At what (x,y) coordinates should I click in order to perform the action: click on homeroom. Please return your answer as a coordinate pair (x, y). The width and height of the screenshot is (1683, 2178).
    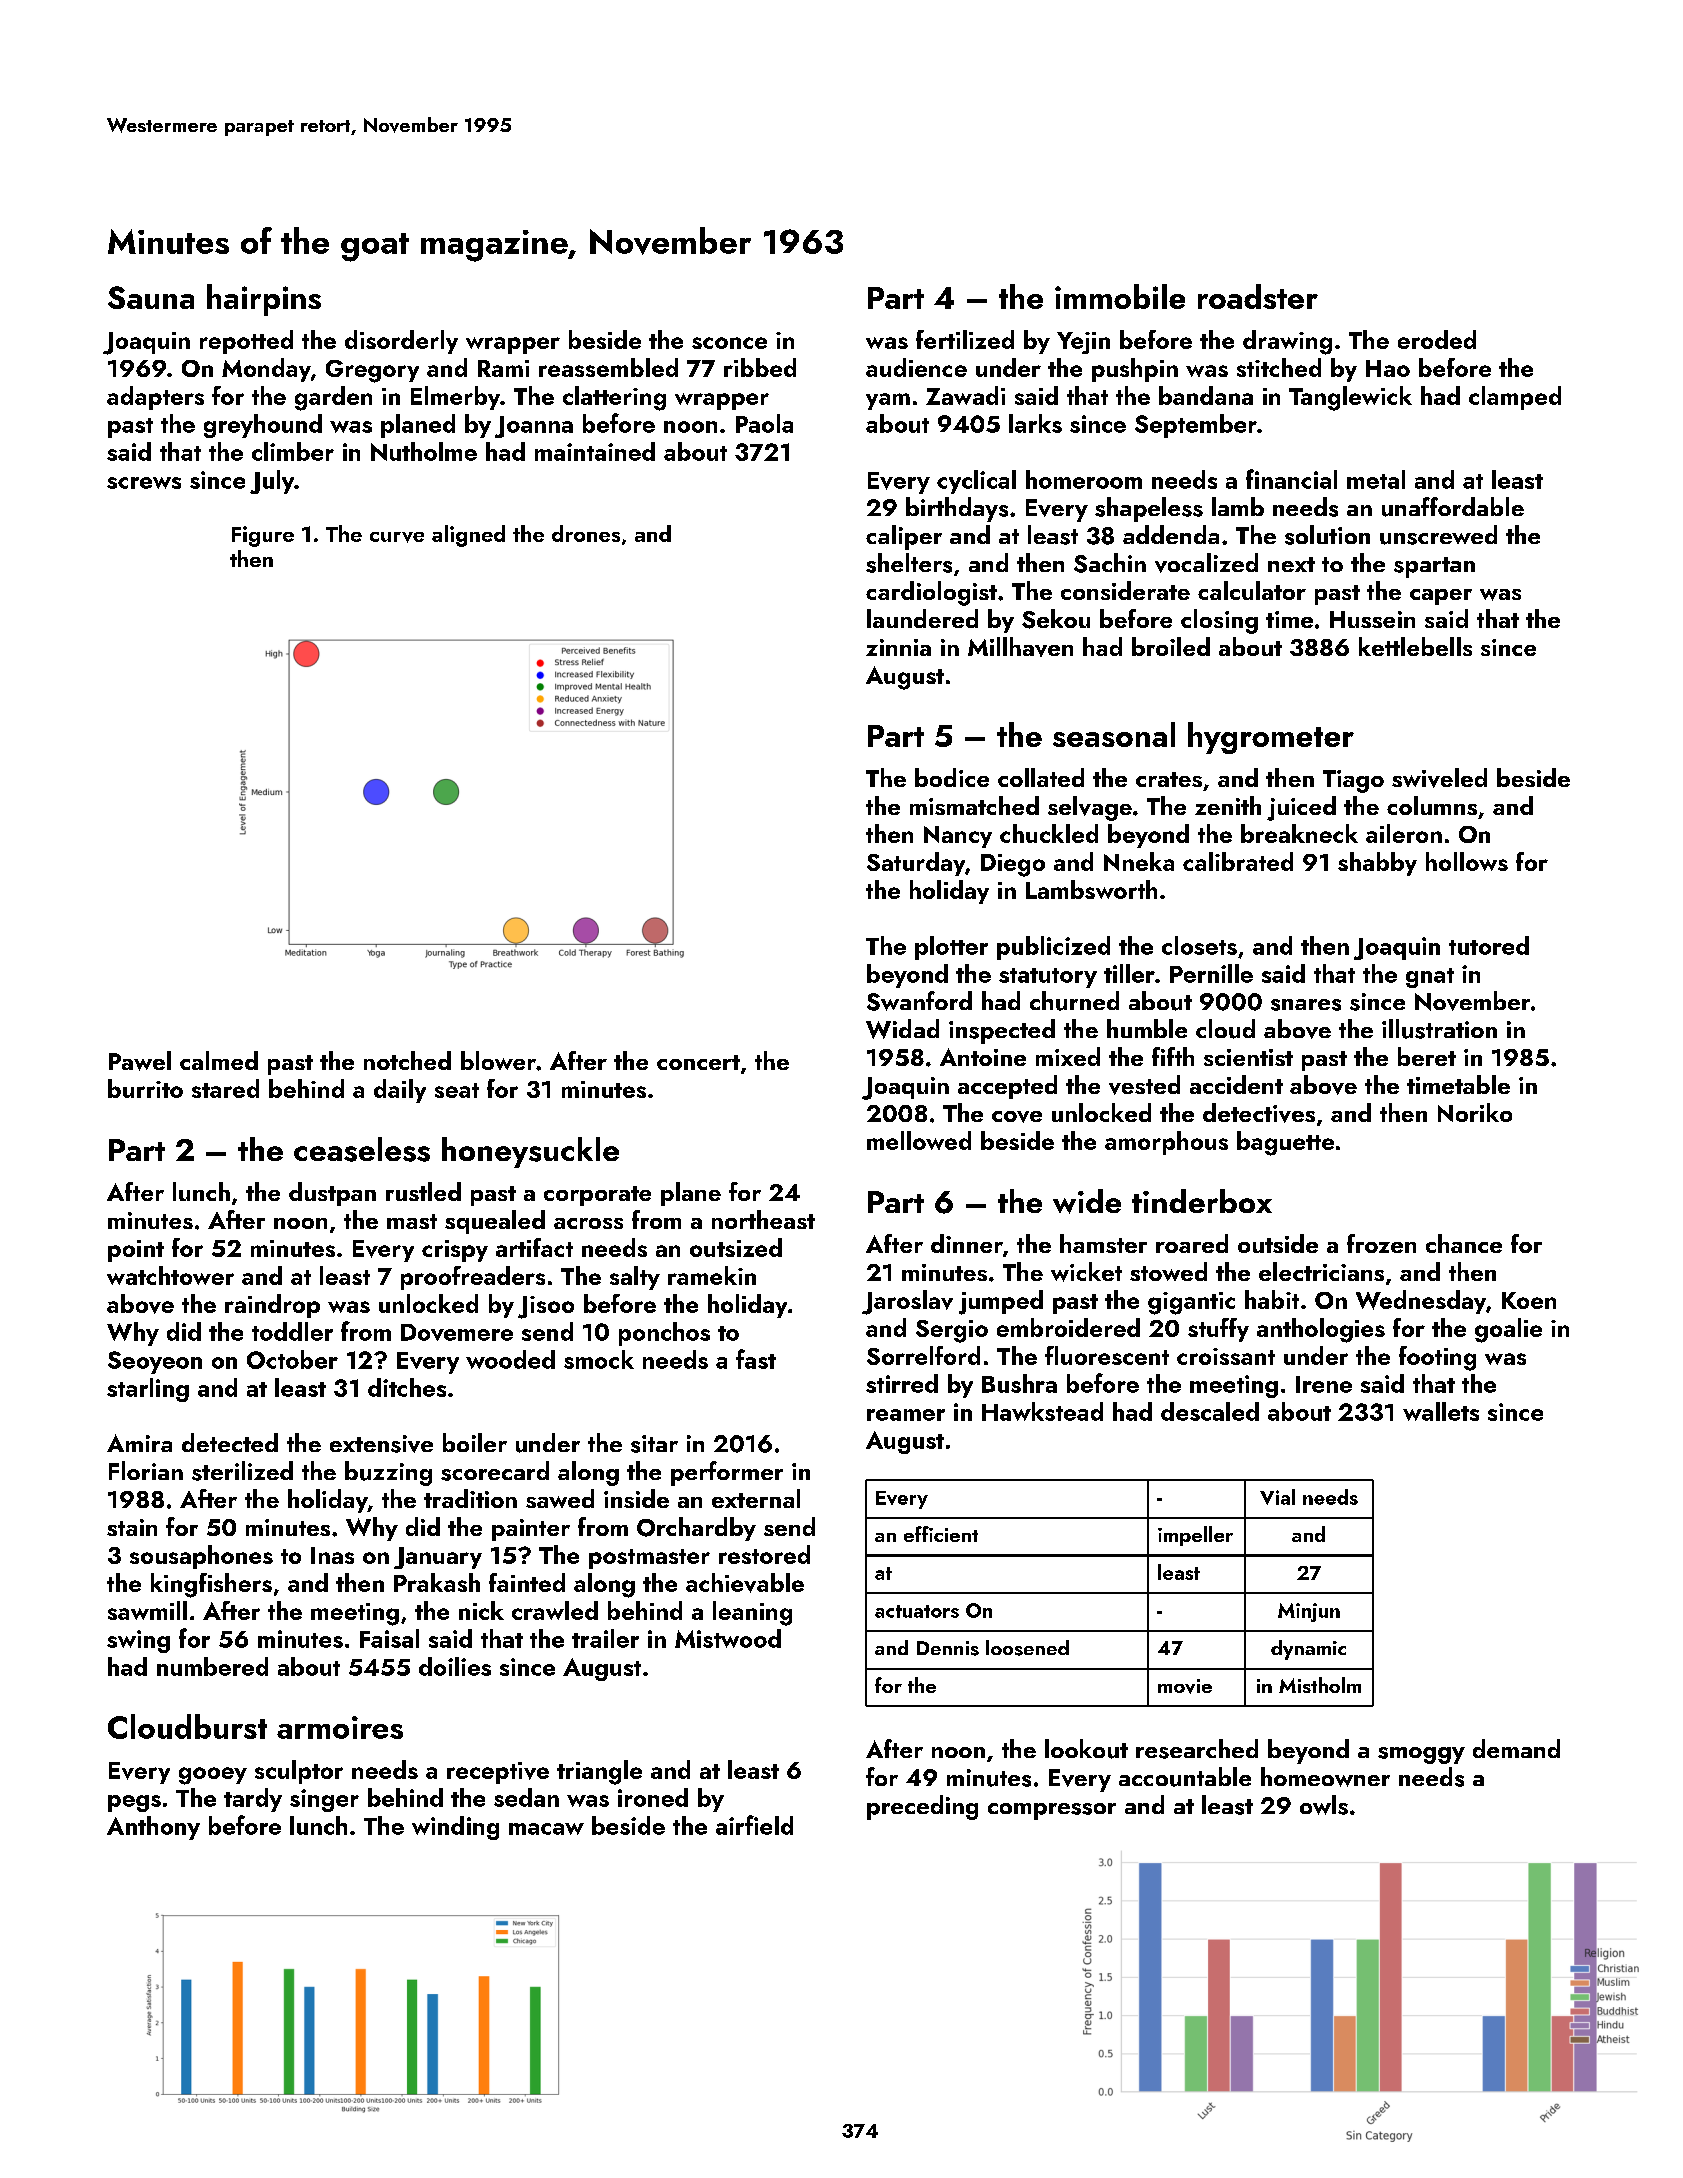
    Looking at the image, I should click on (1084, 479).
